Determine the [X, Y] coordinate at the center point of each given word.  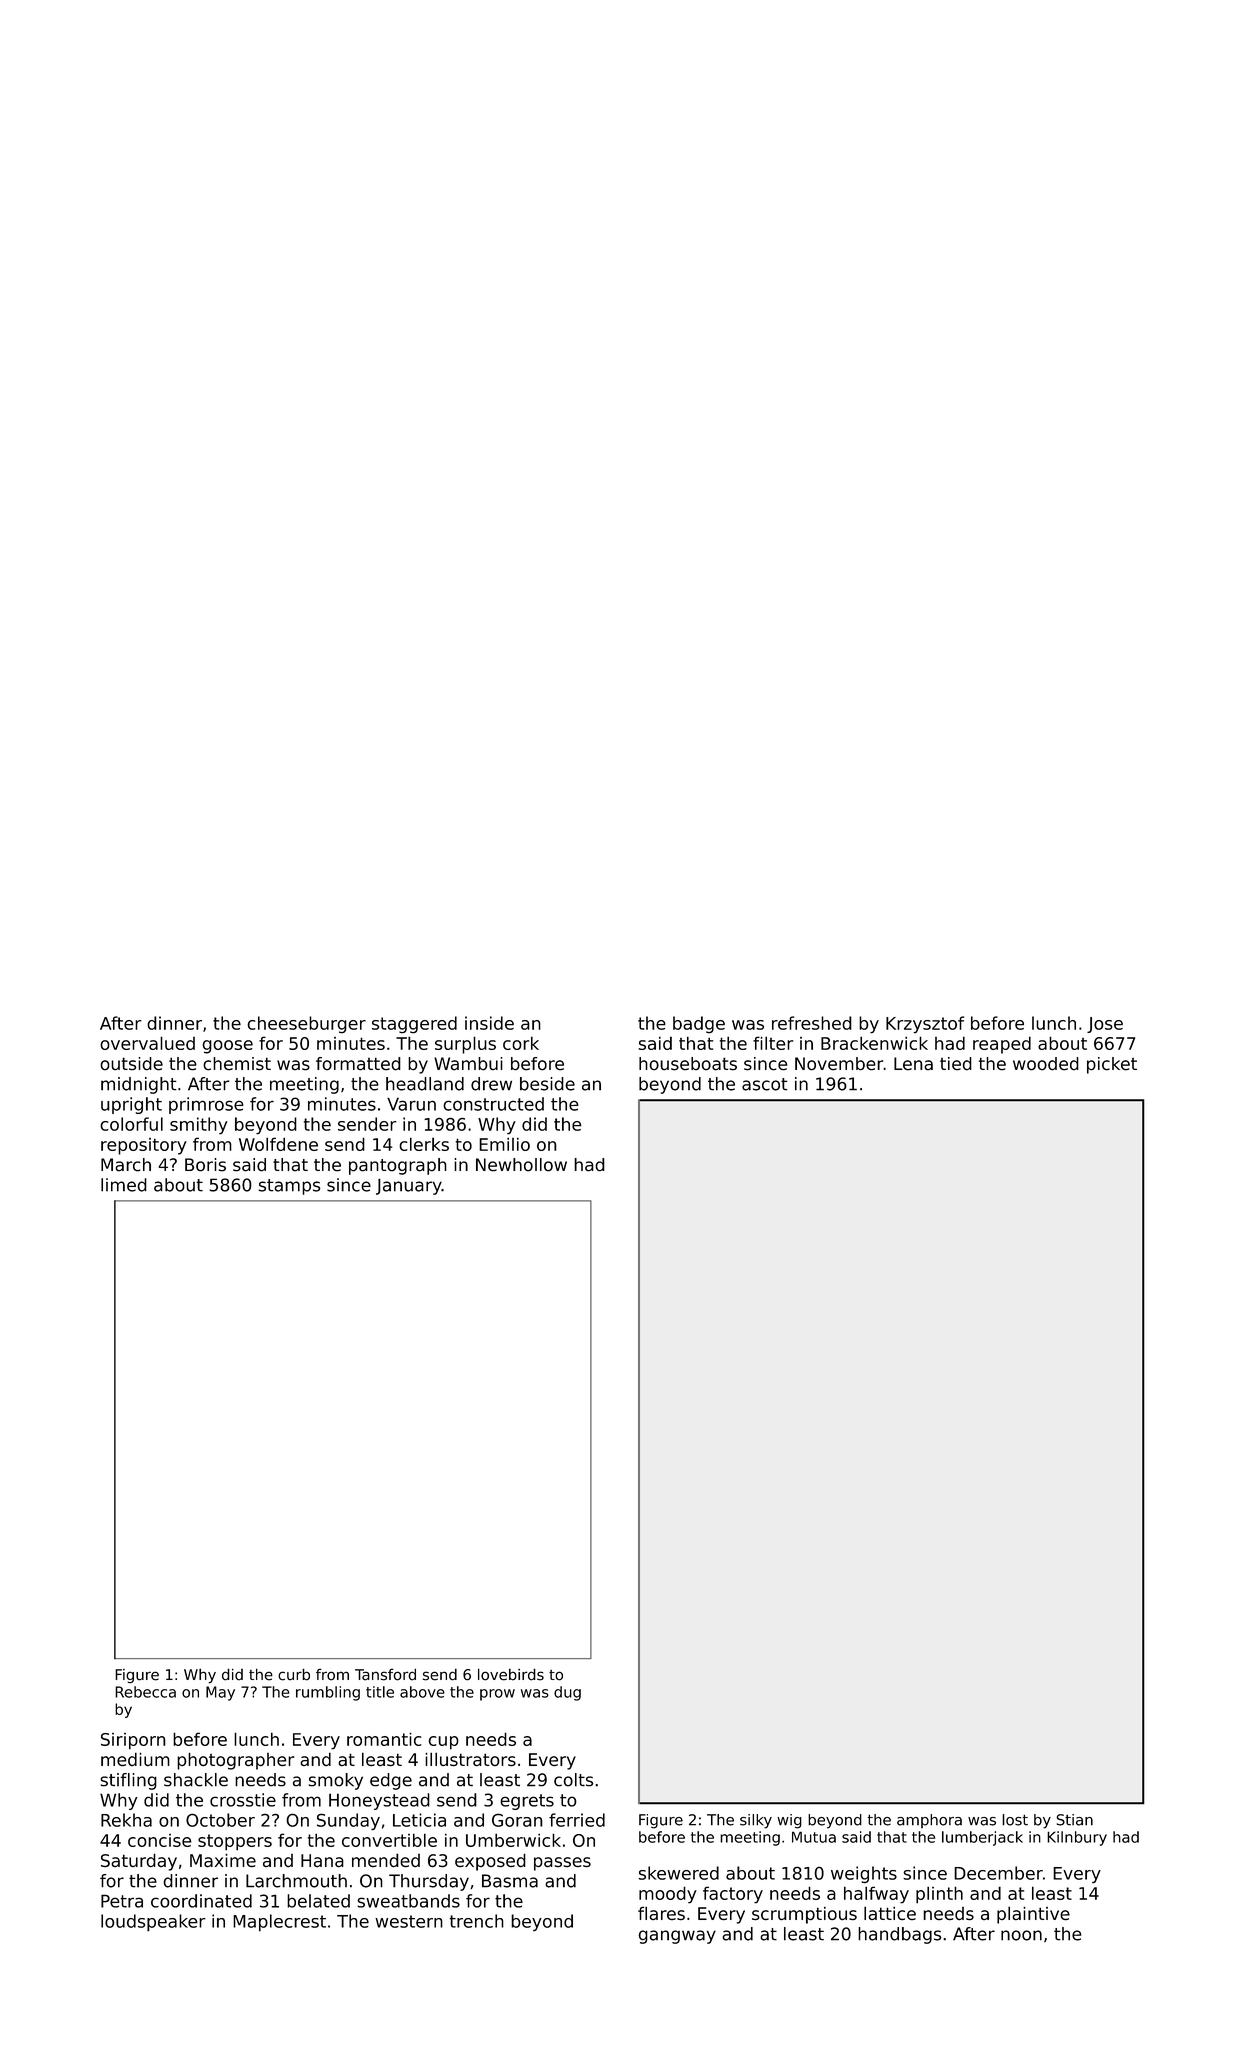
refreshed [812, 1023]
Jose [1105, 1025]
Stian [1074, 1820]
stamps [289, 1187]
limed [124, 1185]
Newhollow [521, 1165]
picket [1112, 1065]
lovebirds [511, 1674]
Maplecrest [279, 1923]
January [409, 1186]
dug [567, 1693]
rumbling [328, 1693]
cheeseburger [307, 1025]
